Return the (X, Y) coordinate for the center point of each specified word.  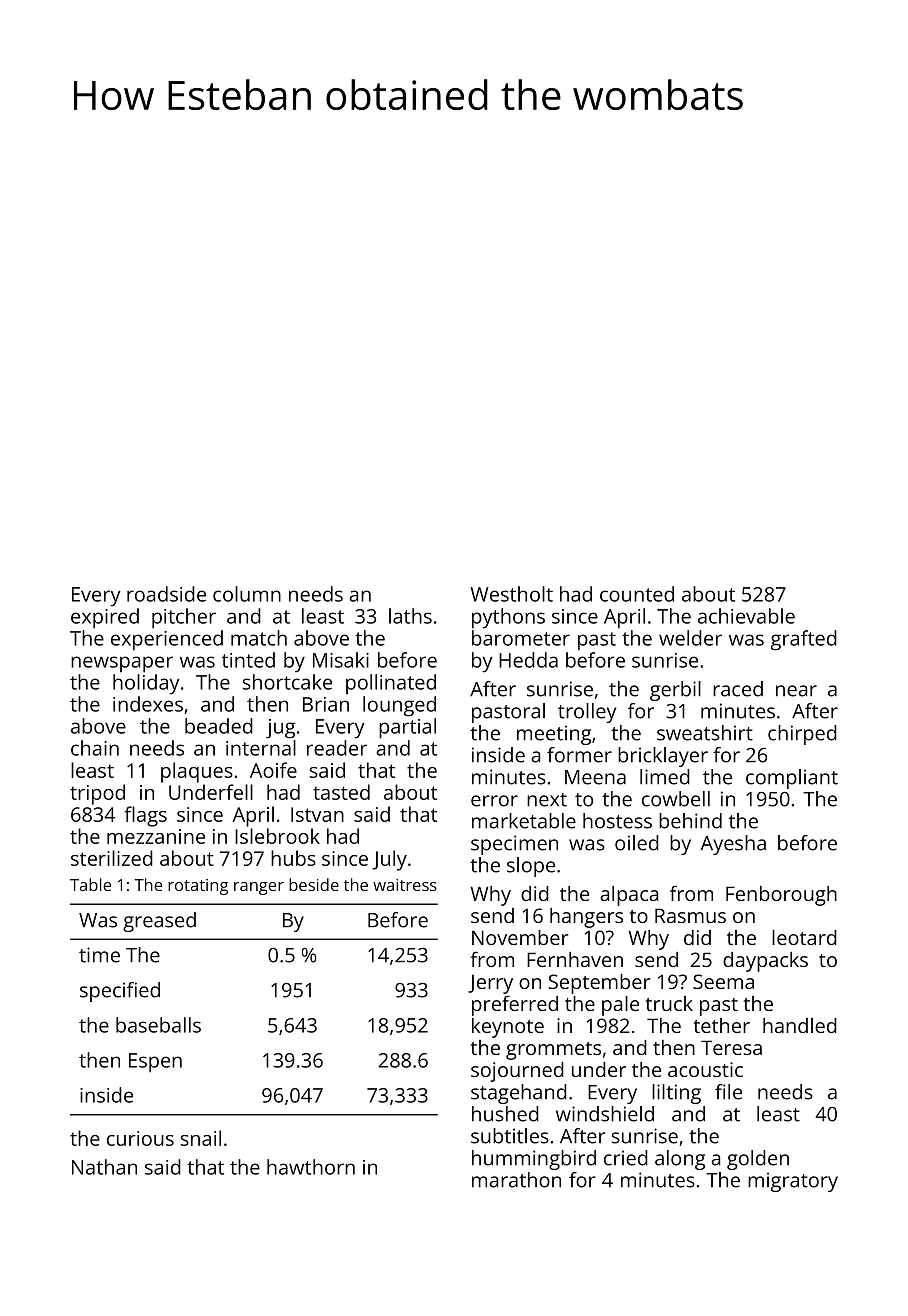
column (247, 594)
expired (105, 618)
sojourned (517, 1072)
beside (314, 884)
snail (200, 1138)
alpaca (629, 896)
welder (690, 638)
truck (669, 1003)
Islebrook (277, 836)
